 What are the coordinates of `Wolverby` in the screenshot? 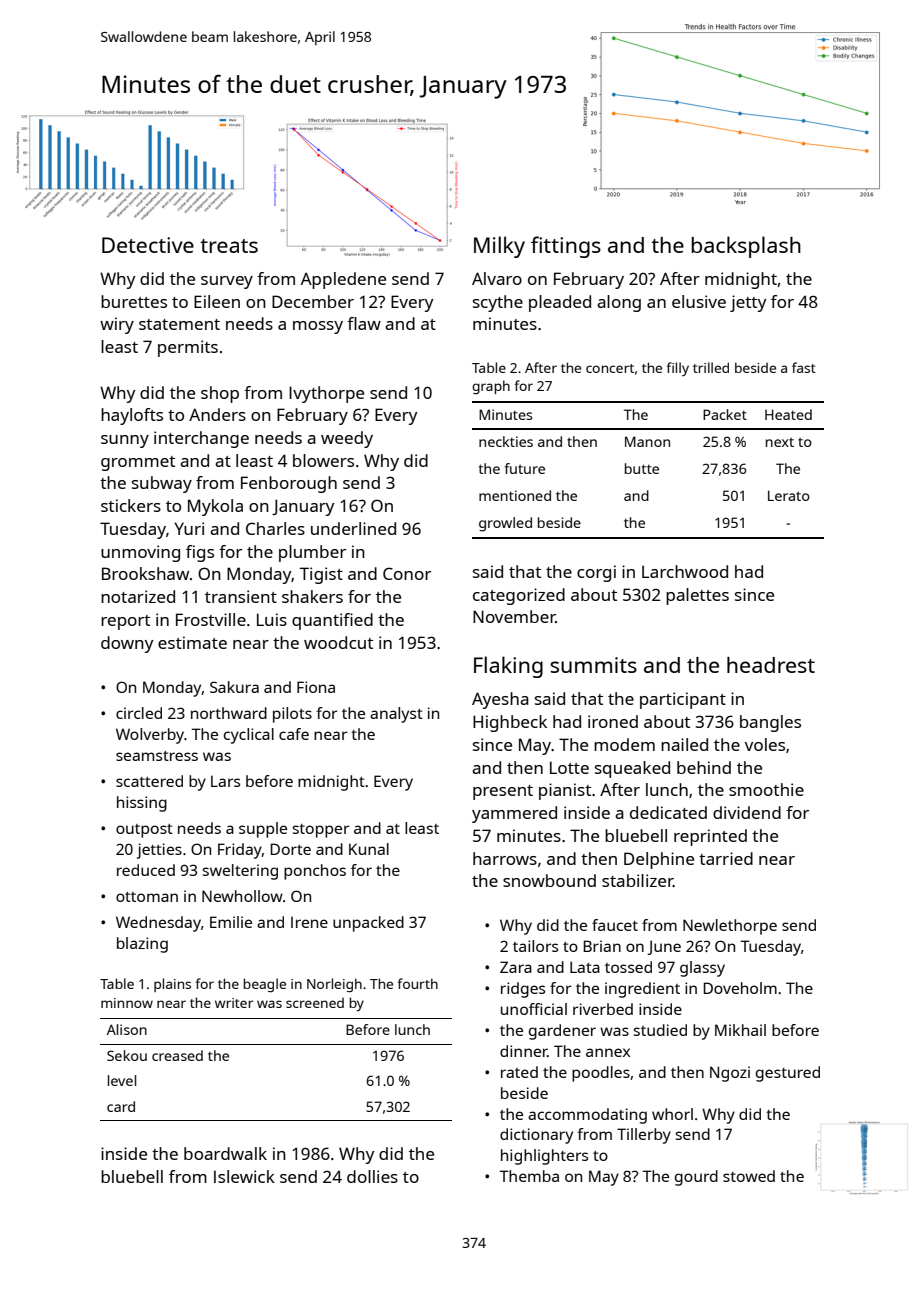 It's located at (150, 736).
